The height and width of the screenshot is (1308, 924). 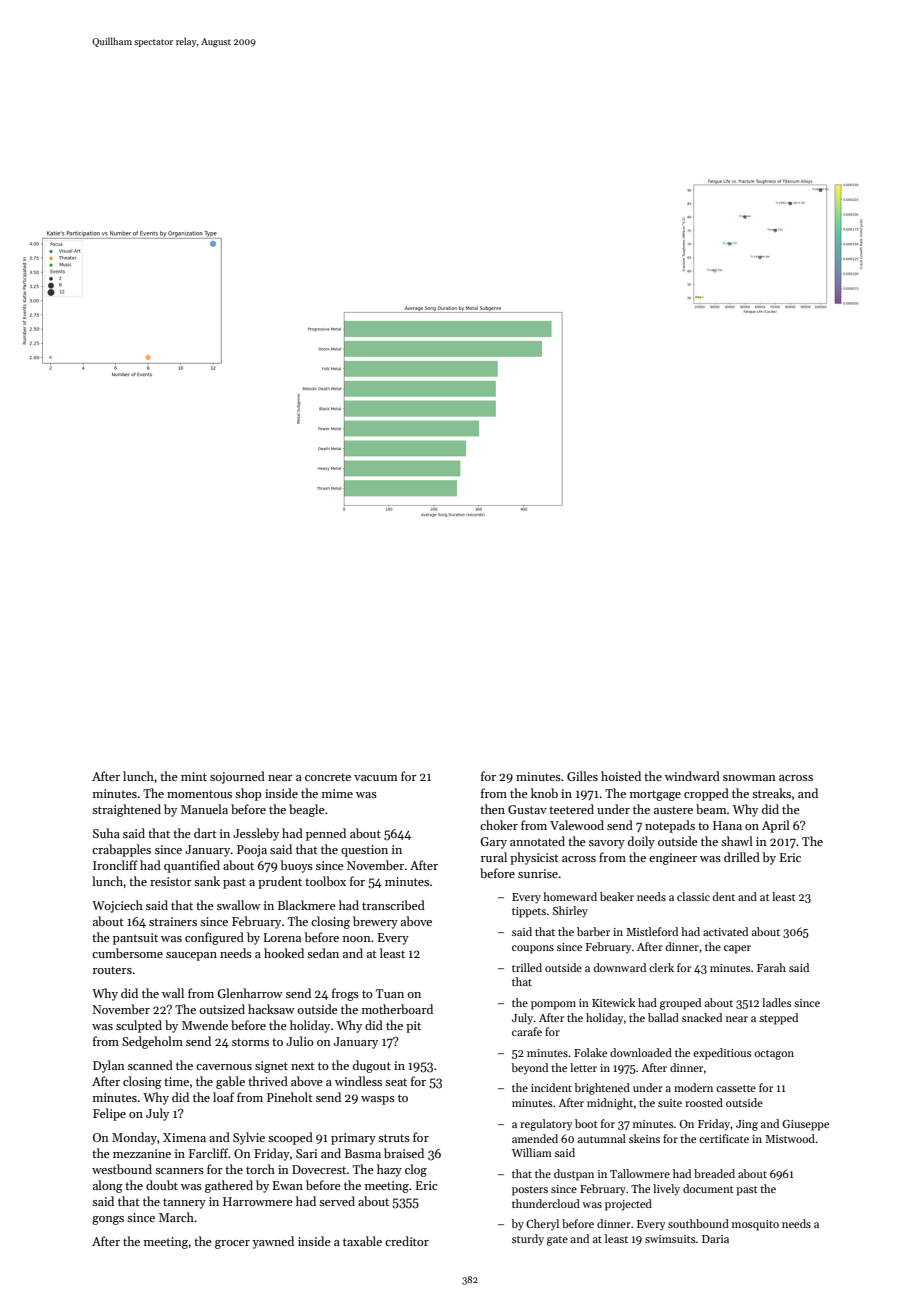 What do you see at coordinates (142, 1153) in the screenshot?
I see `mezzanine` at bounding box center [142, 1153].
